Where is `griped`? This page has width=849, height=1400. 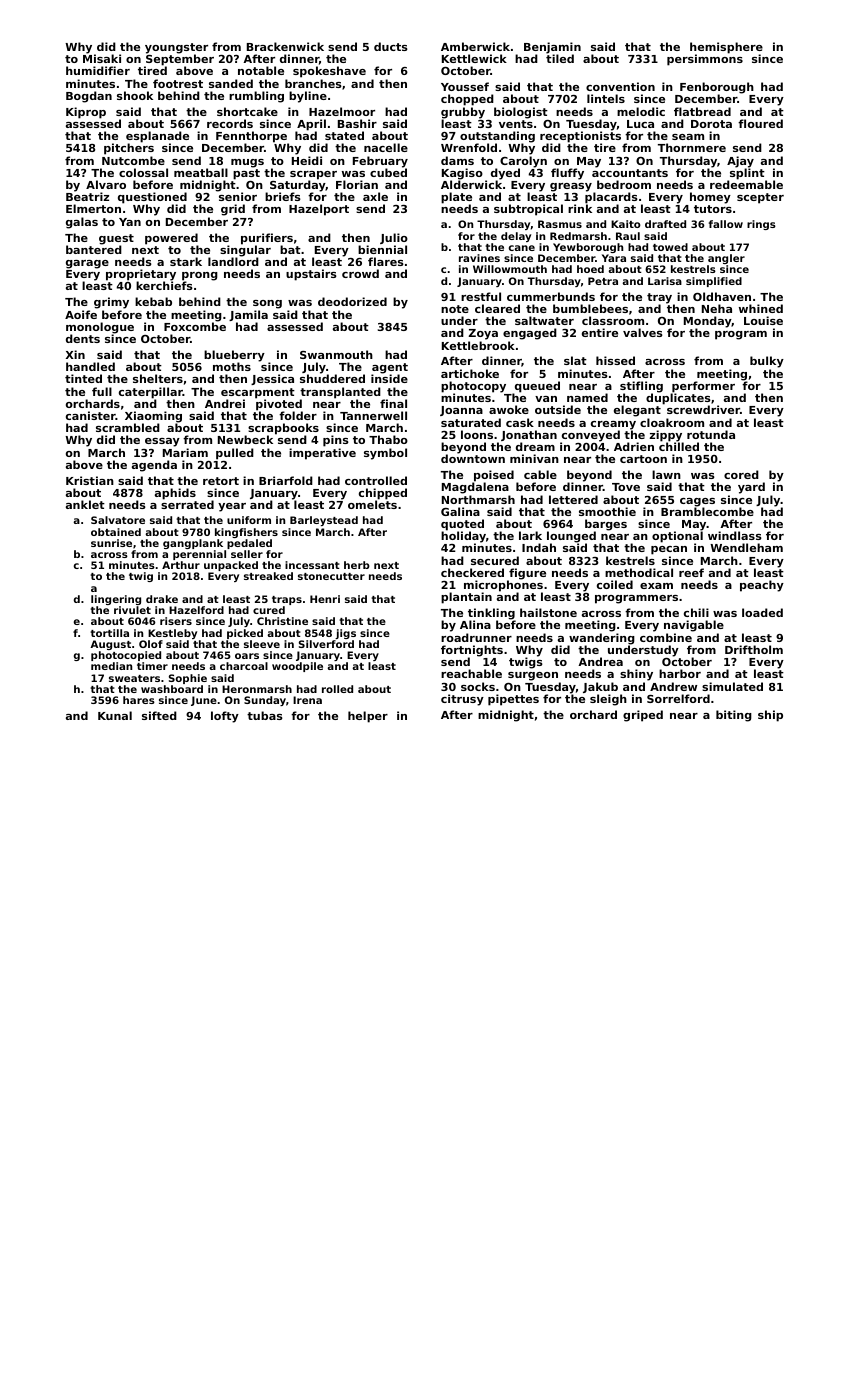
griped is located at coordinates (643, 716).
